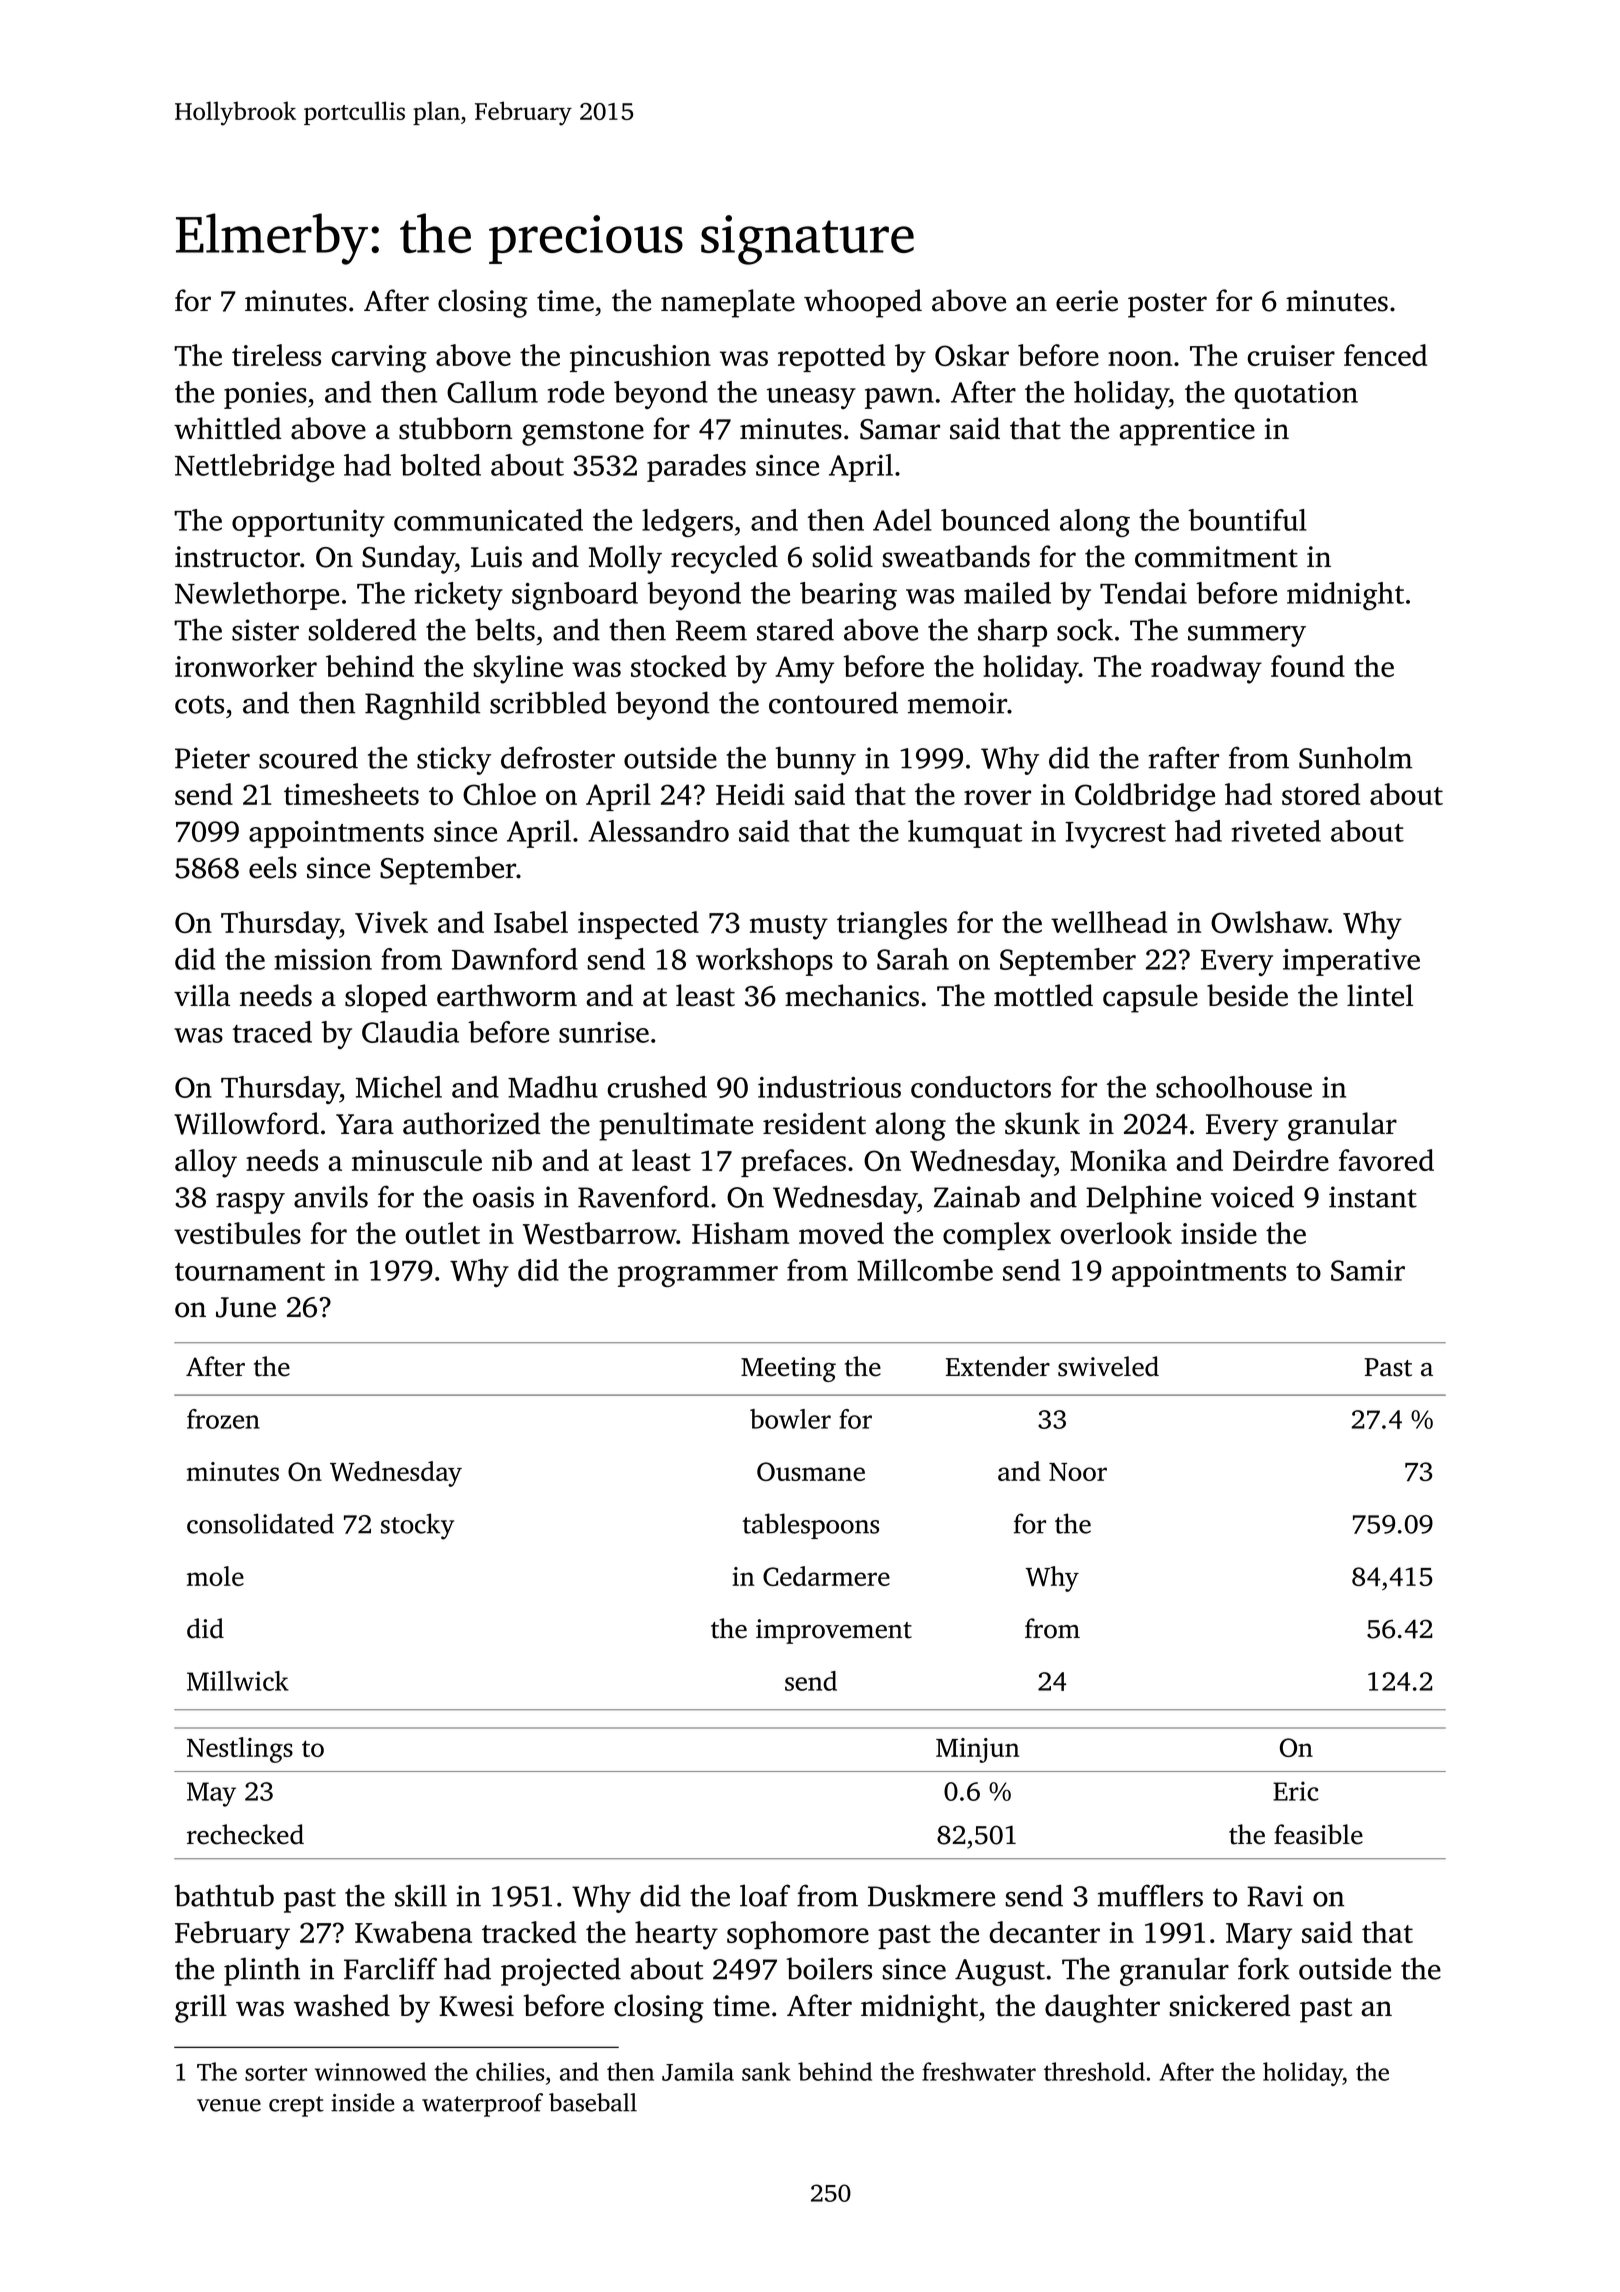 Image resolution: width=1620 pixels, height=2292 pixels. I want to click on outlet, so click(442, 1233).
